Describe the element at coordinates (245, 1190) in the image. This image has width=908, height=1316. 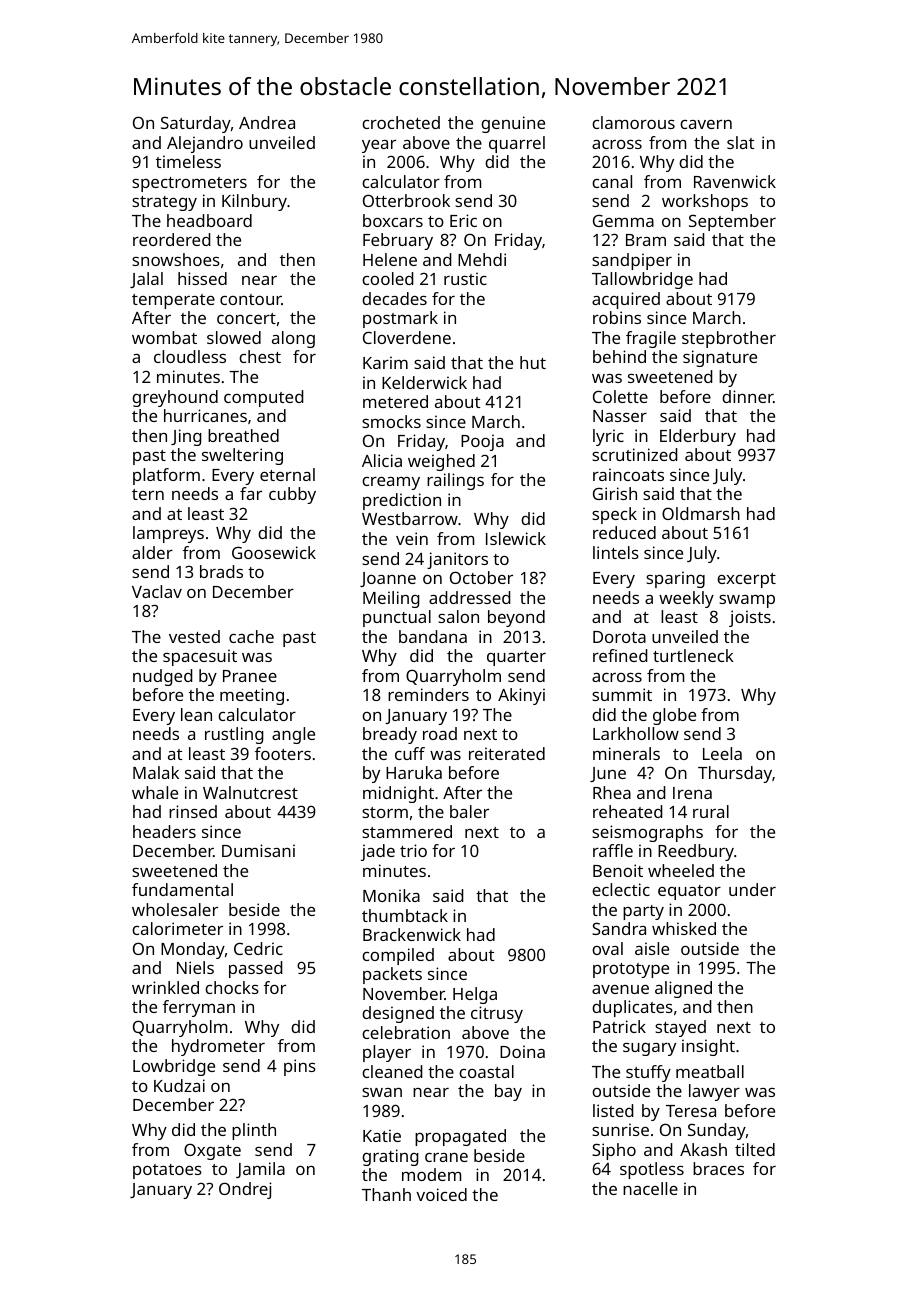
I see `Ondrej` at that location.
